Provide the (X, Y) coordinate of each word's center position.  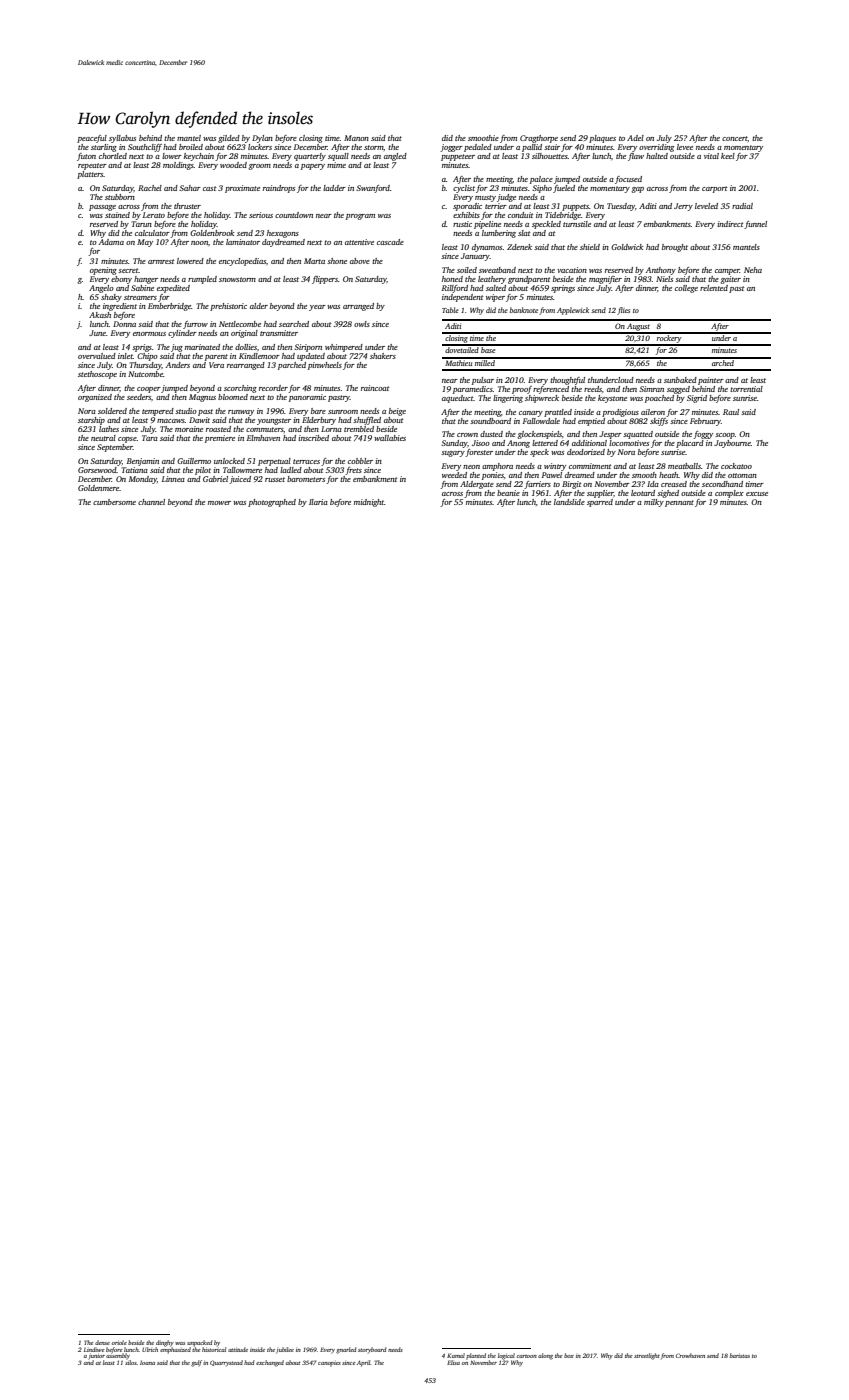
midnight (369, 503)
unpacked (199, 1343)
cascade (390, 242)
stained (117, 215)
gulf (196, 1363)
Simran (651, 389)
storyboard (372, 1350)
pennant (679, 503)
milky (654, 503)
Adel (635, 138)
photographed (272, 503)
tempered (158, 412)
